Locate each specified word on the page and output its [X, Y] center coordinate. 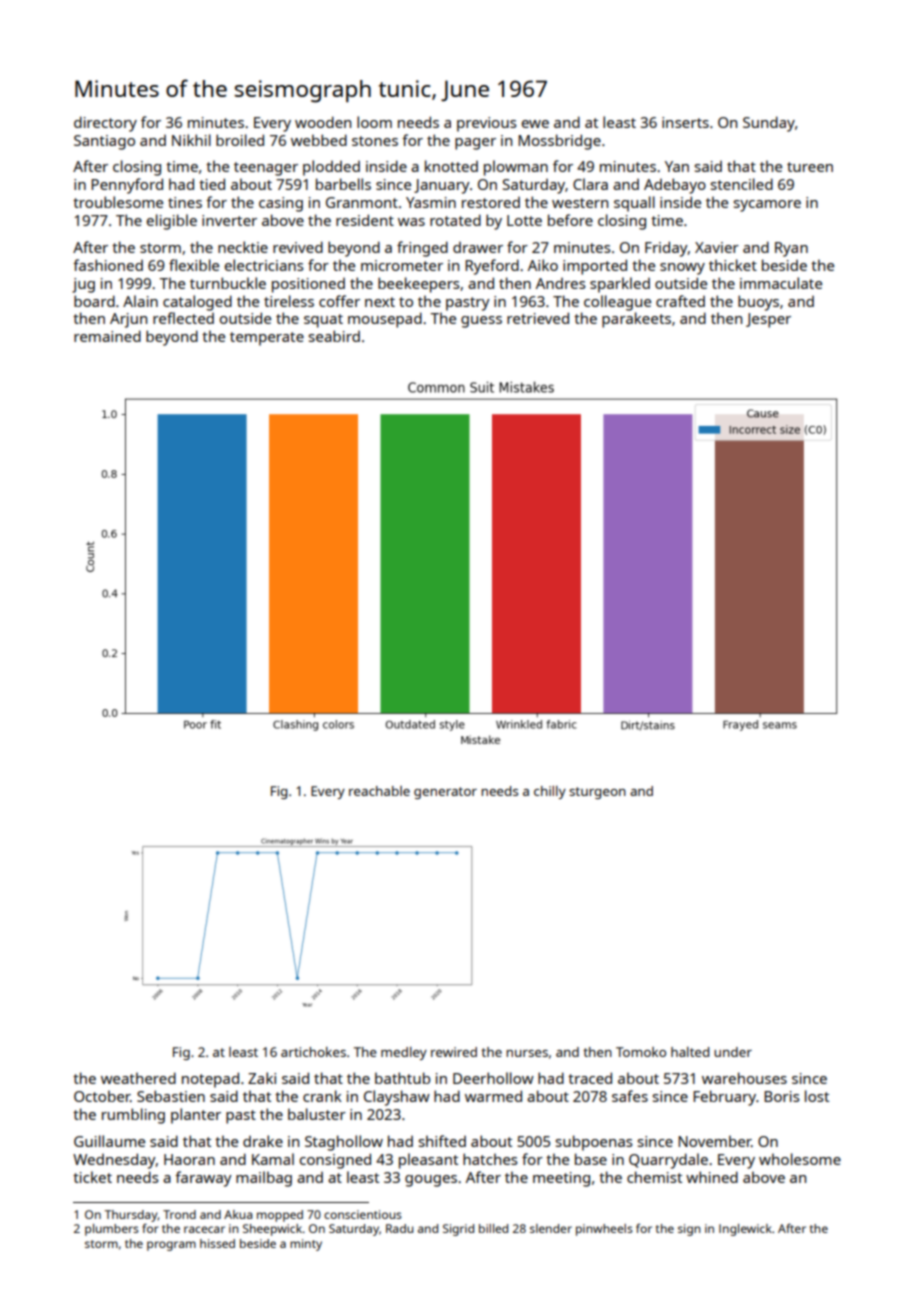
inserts [685, 122]
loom [374, 122]
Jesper [768, 320]
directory [105, 124]
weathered [138, 1078]
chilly [550, 792]
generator [445, 793]
